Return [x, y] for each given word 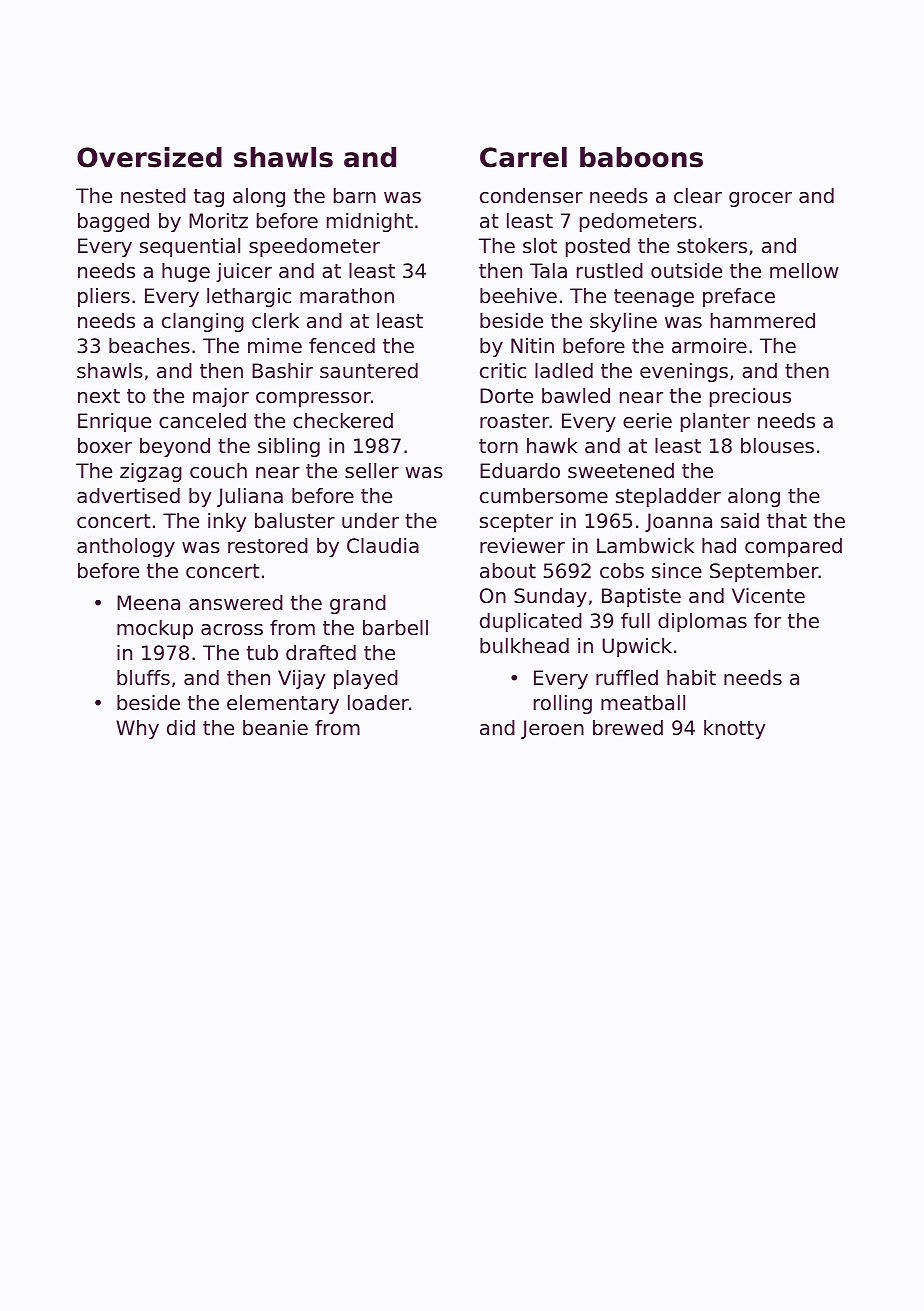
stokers [712, 246]
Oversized [149, 157]
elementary [283, 704]
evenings [684, 372]
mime [275, 346]
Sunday [550, 597]
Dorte [506, 396]
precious [750, 397]
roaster [514, 421]
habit [691, 678]
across [232, 630]
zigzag [151, 472]
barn [355, 196]
